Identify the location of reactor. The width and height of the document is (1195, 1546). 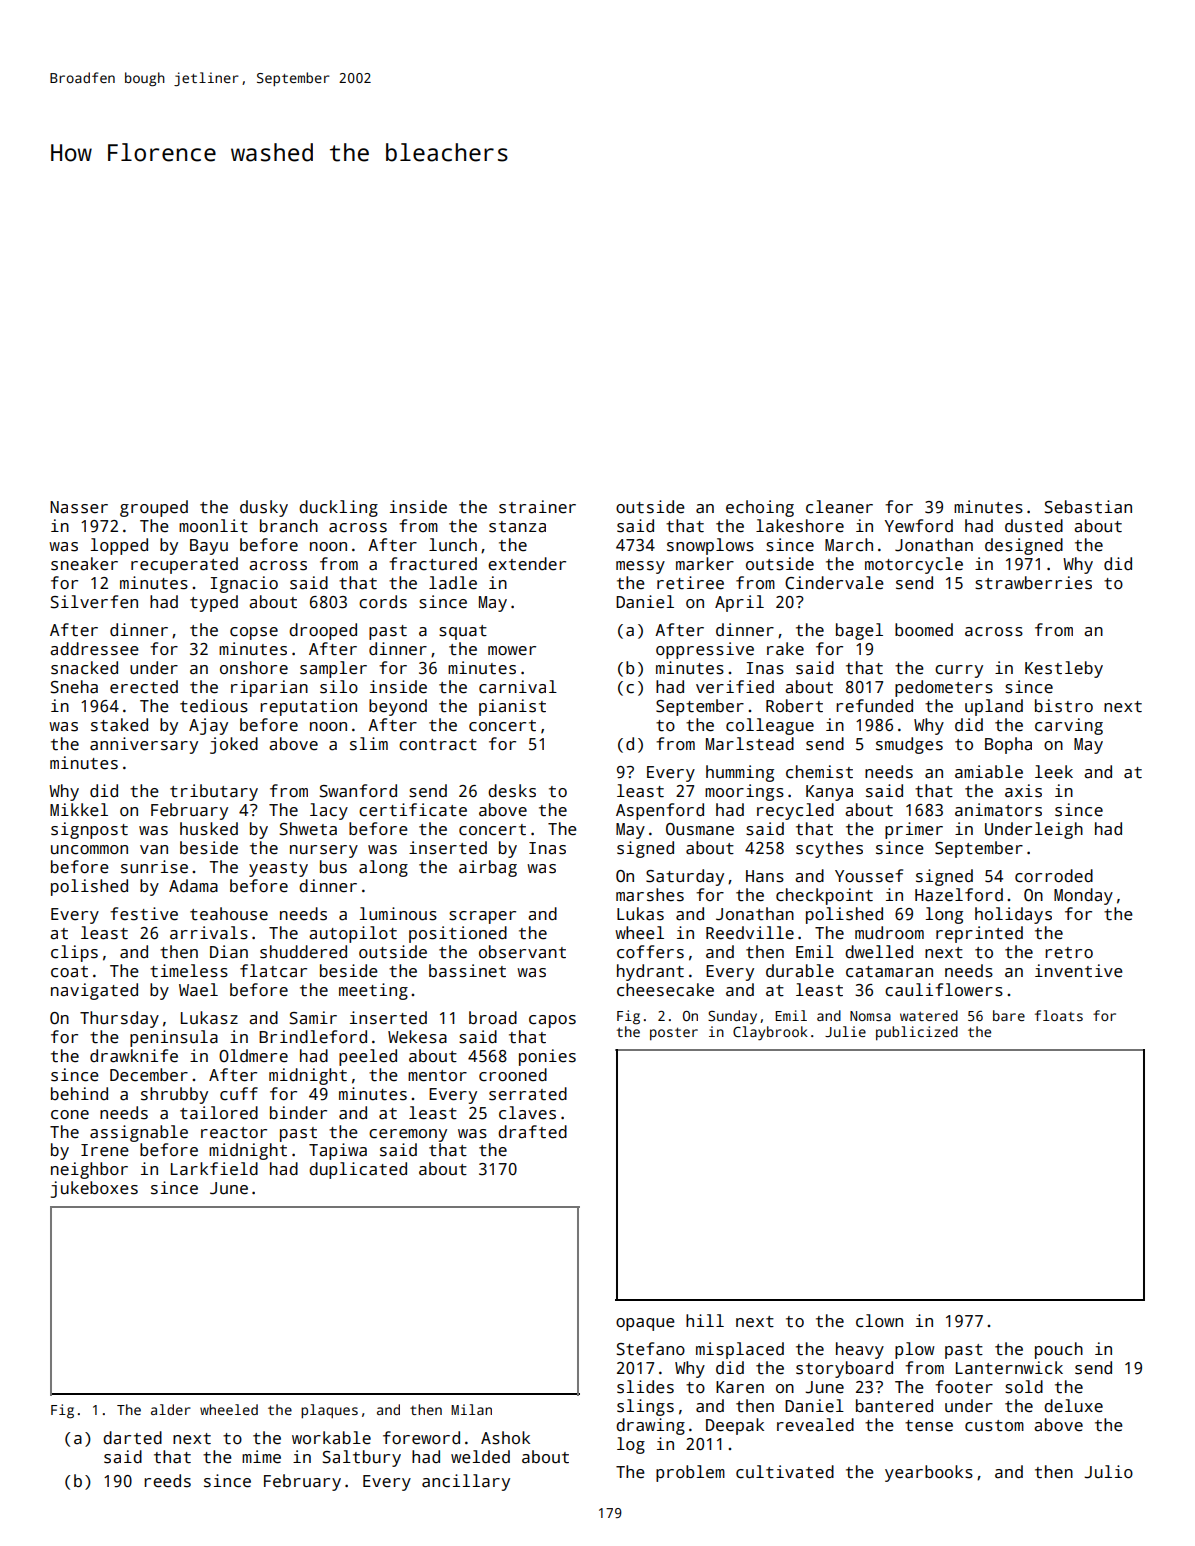
(234, 1133).
